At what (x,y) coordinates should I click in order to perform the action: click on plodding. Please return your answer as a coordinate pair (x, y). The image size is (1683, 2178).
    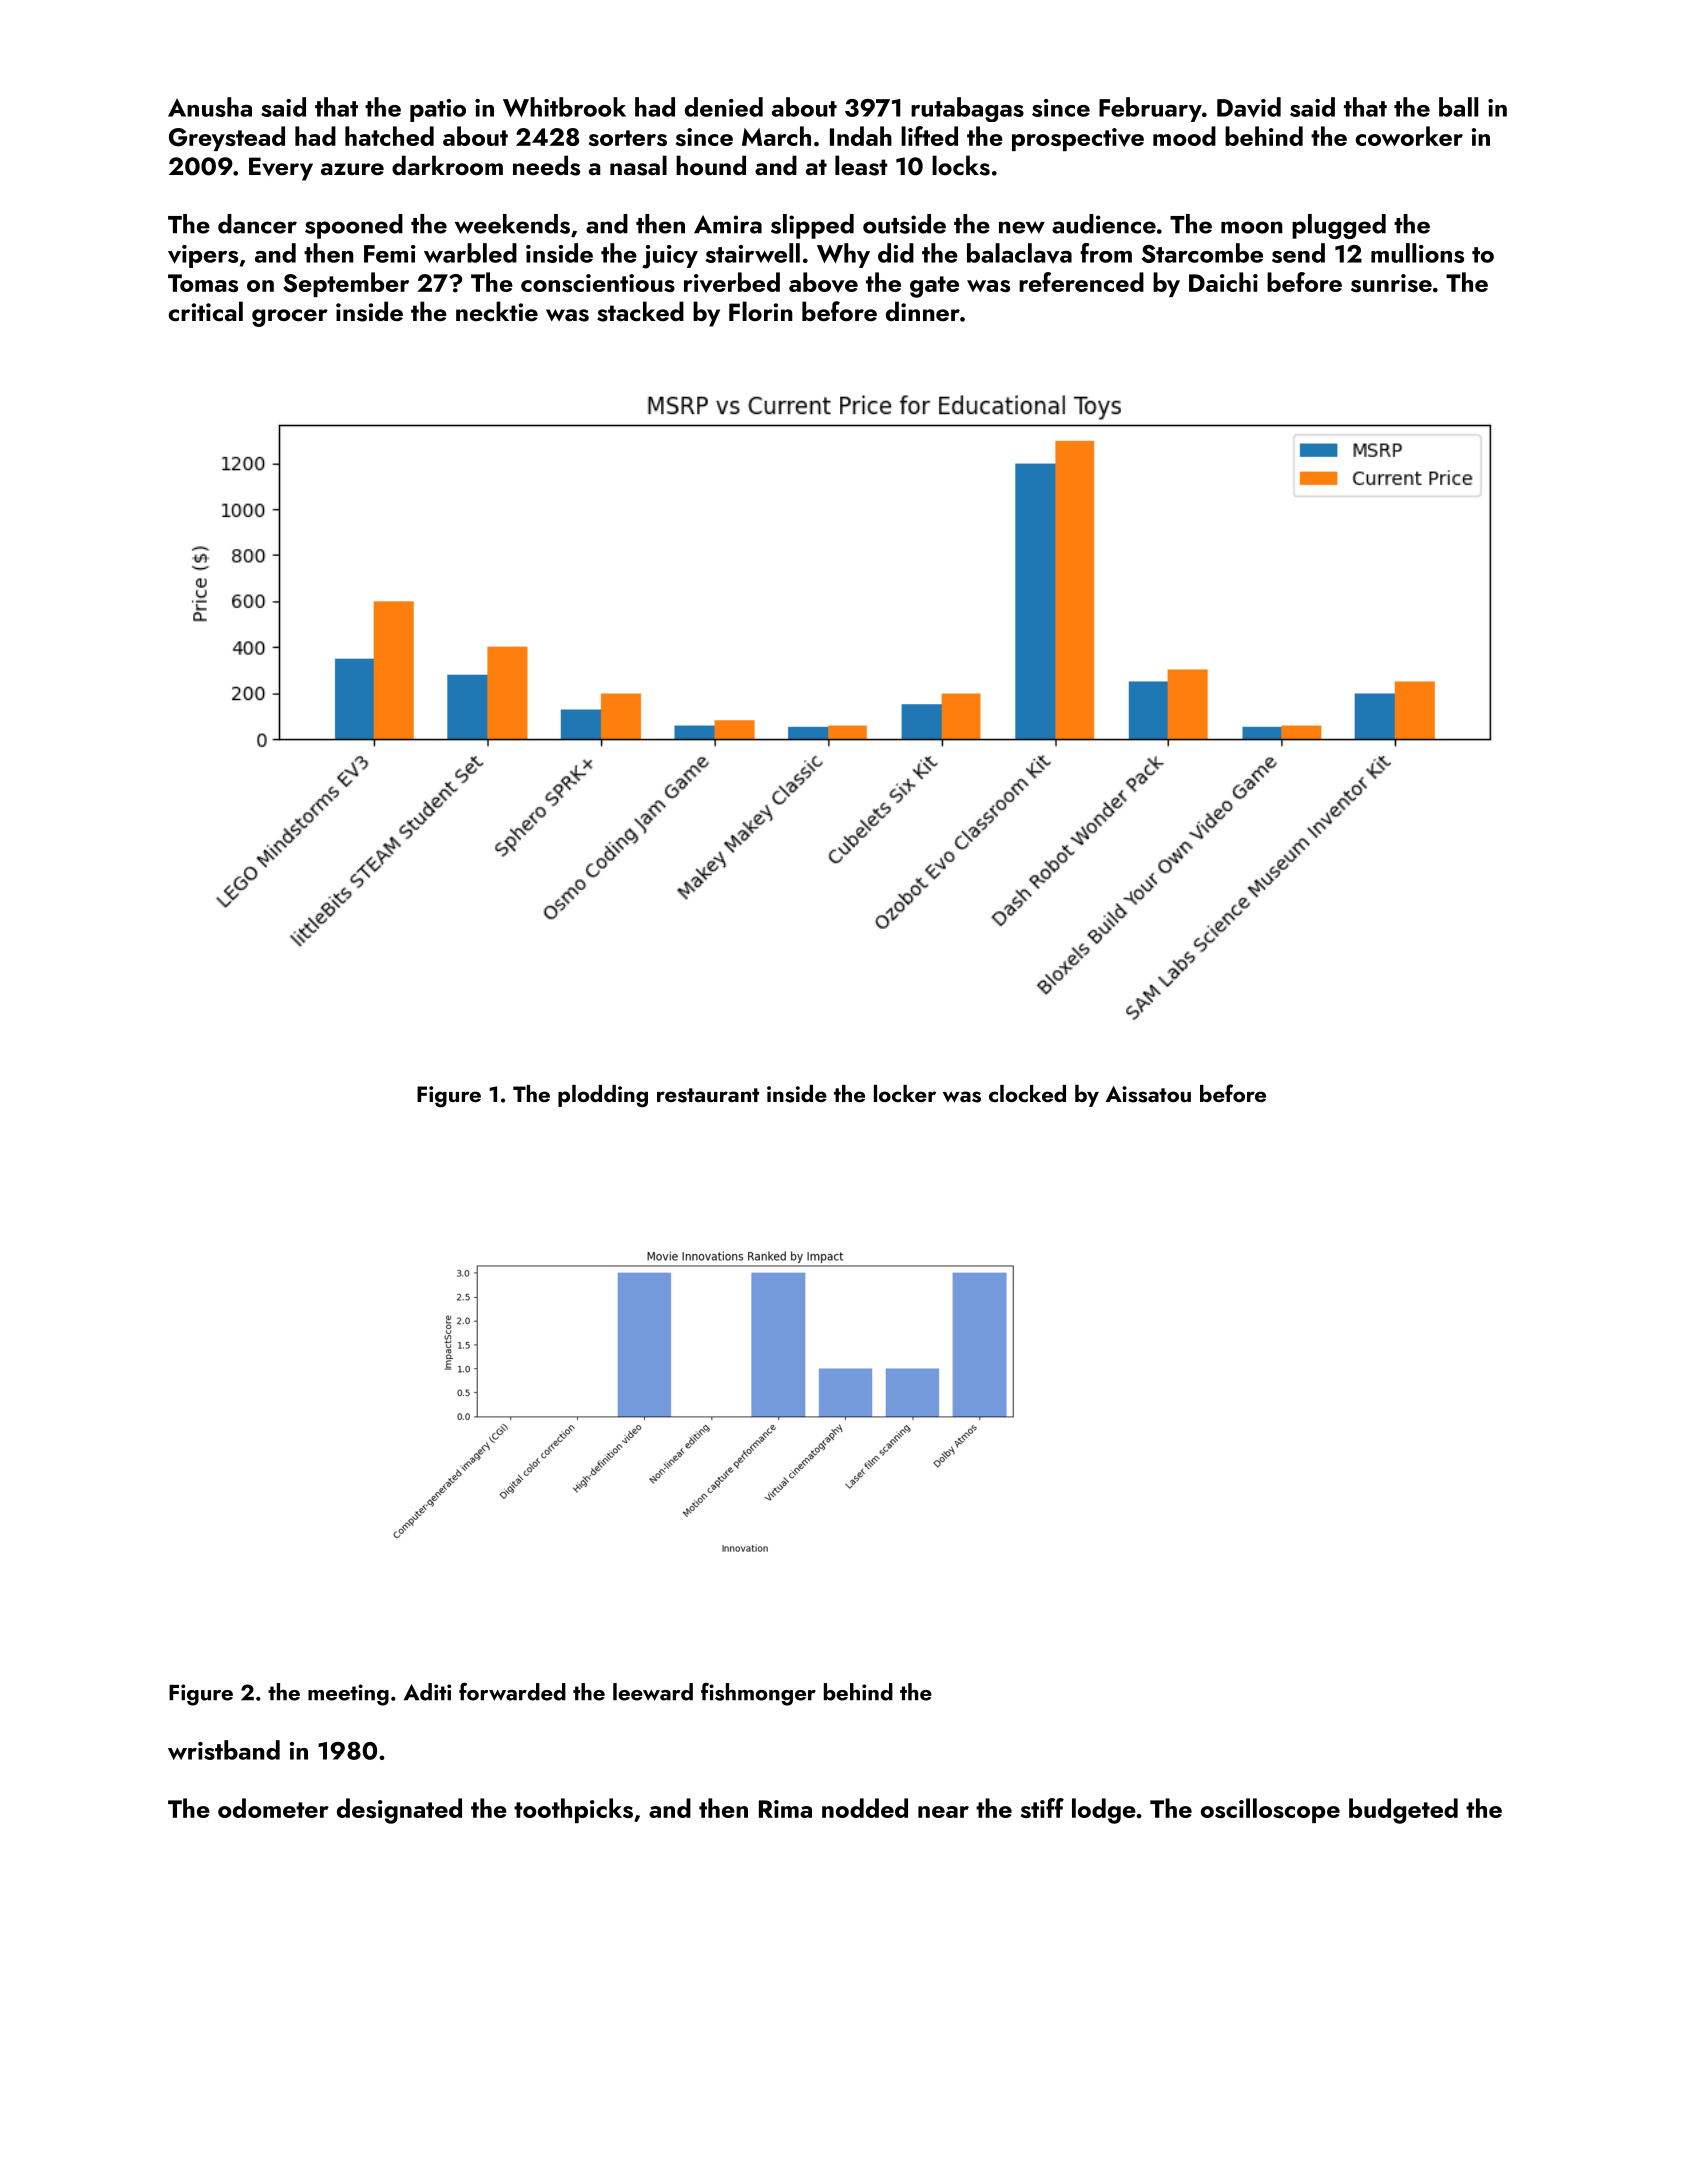
    Looking at the image, I should click on (603, 1096).
